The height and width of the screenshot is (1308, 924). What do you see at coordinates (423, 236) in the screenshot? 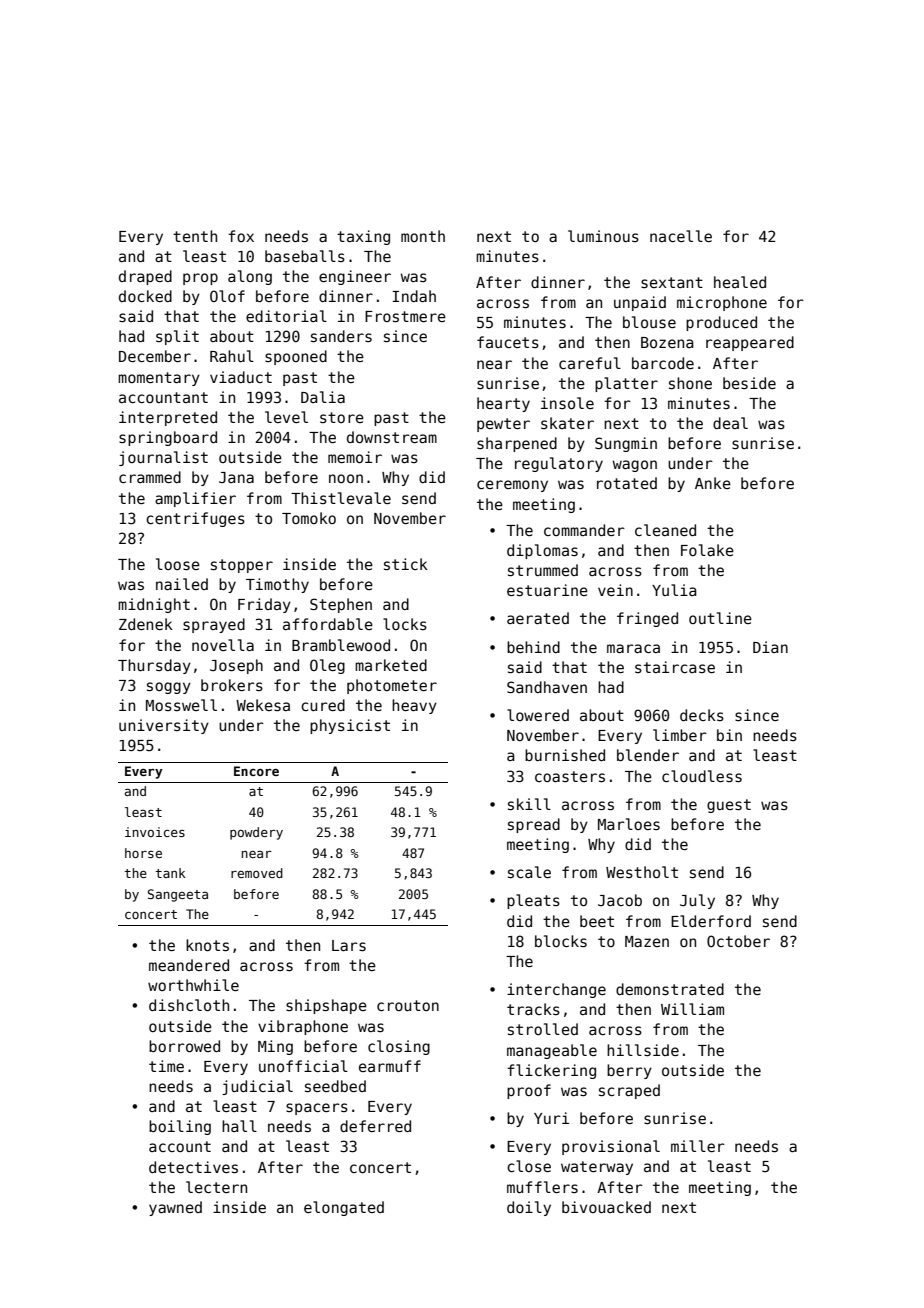
I see `month` at bounding box center [423, 236].
